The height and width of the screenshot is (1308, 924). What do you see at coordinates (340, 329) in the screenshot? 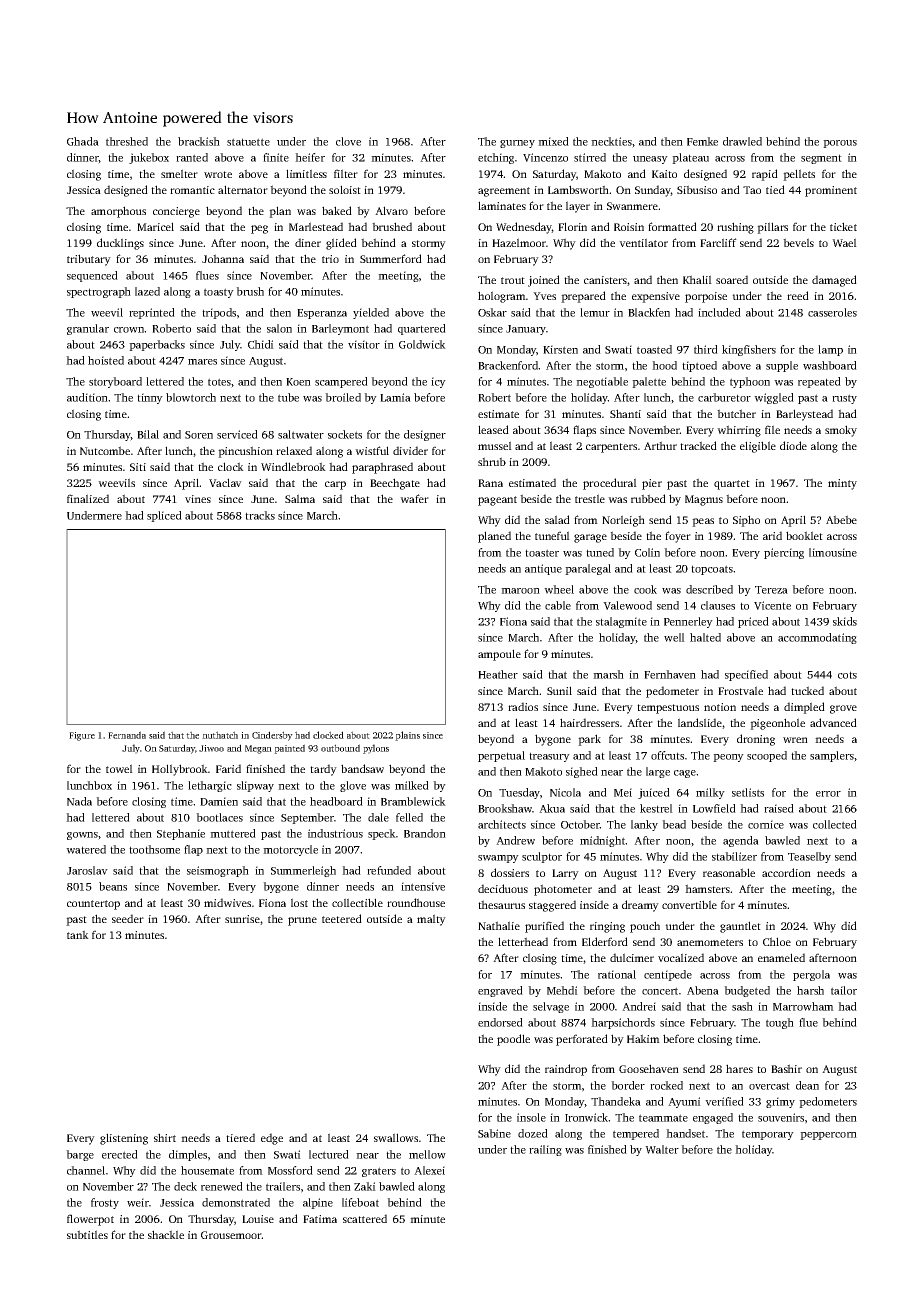
I see `Barleymont` at bounding box center [340, 329].
